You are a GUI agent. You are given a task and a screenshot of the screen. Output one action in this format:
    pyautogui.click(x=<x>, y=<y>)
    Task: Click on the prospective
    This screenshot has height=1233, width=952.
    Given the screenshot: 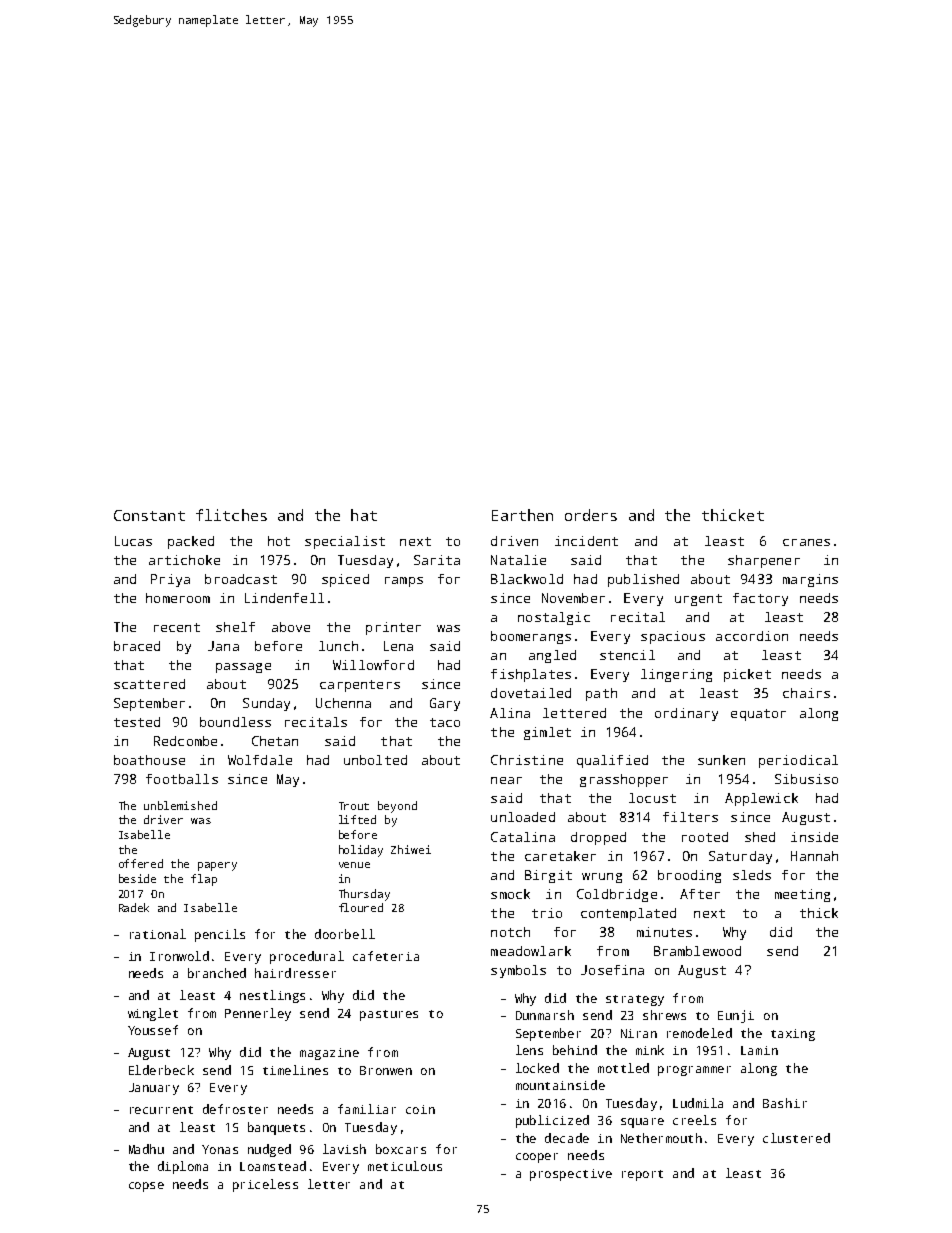 What is the action you would take?
    pyautogui.click(x=571, y=1175)
